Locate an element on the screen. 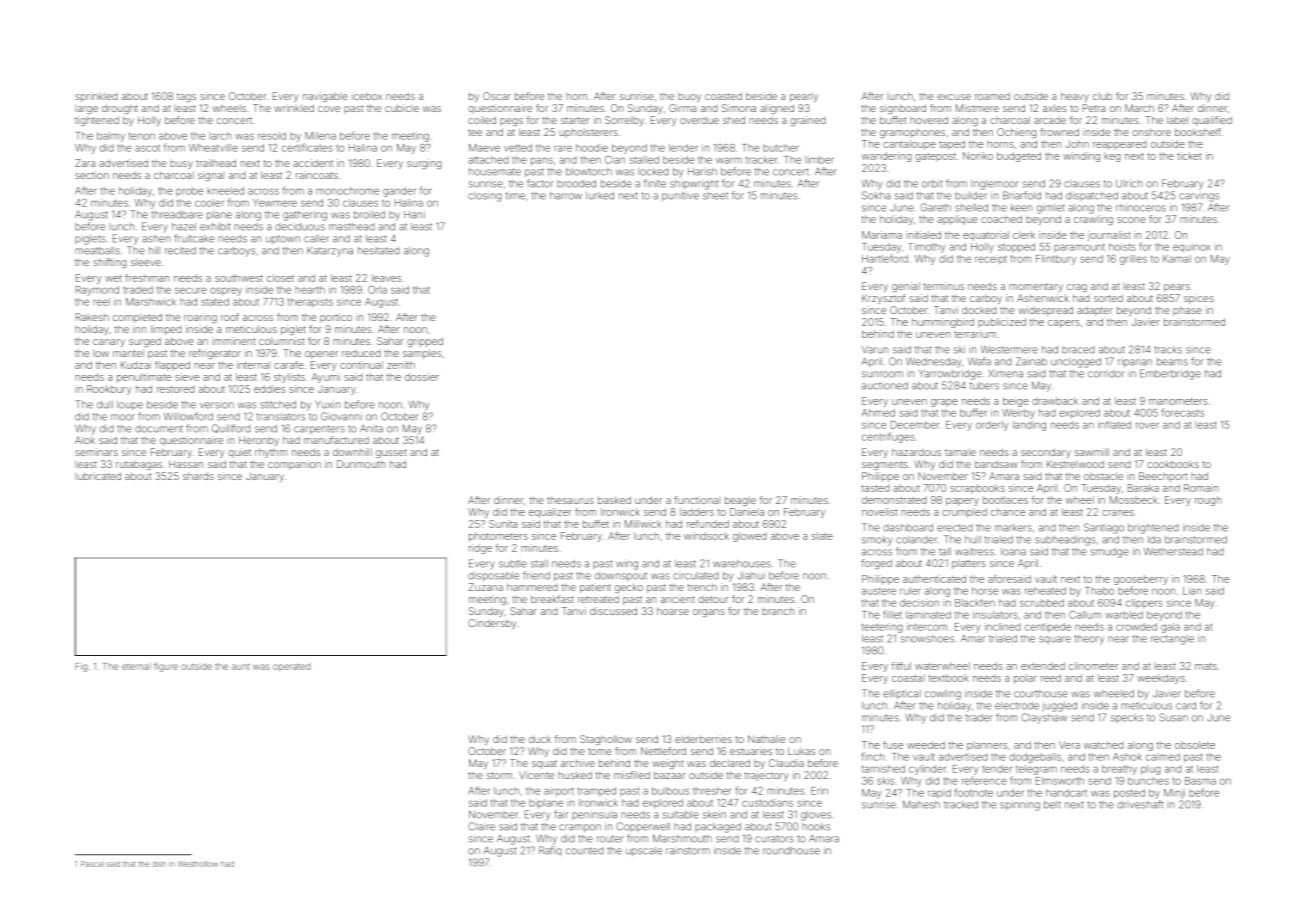  surging is located at coordinates (424, 164).
